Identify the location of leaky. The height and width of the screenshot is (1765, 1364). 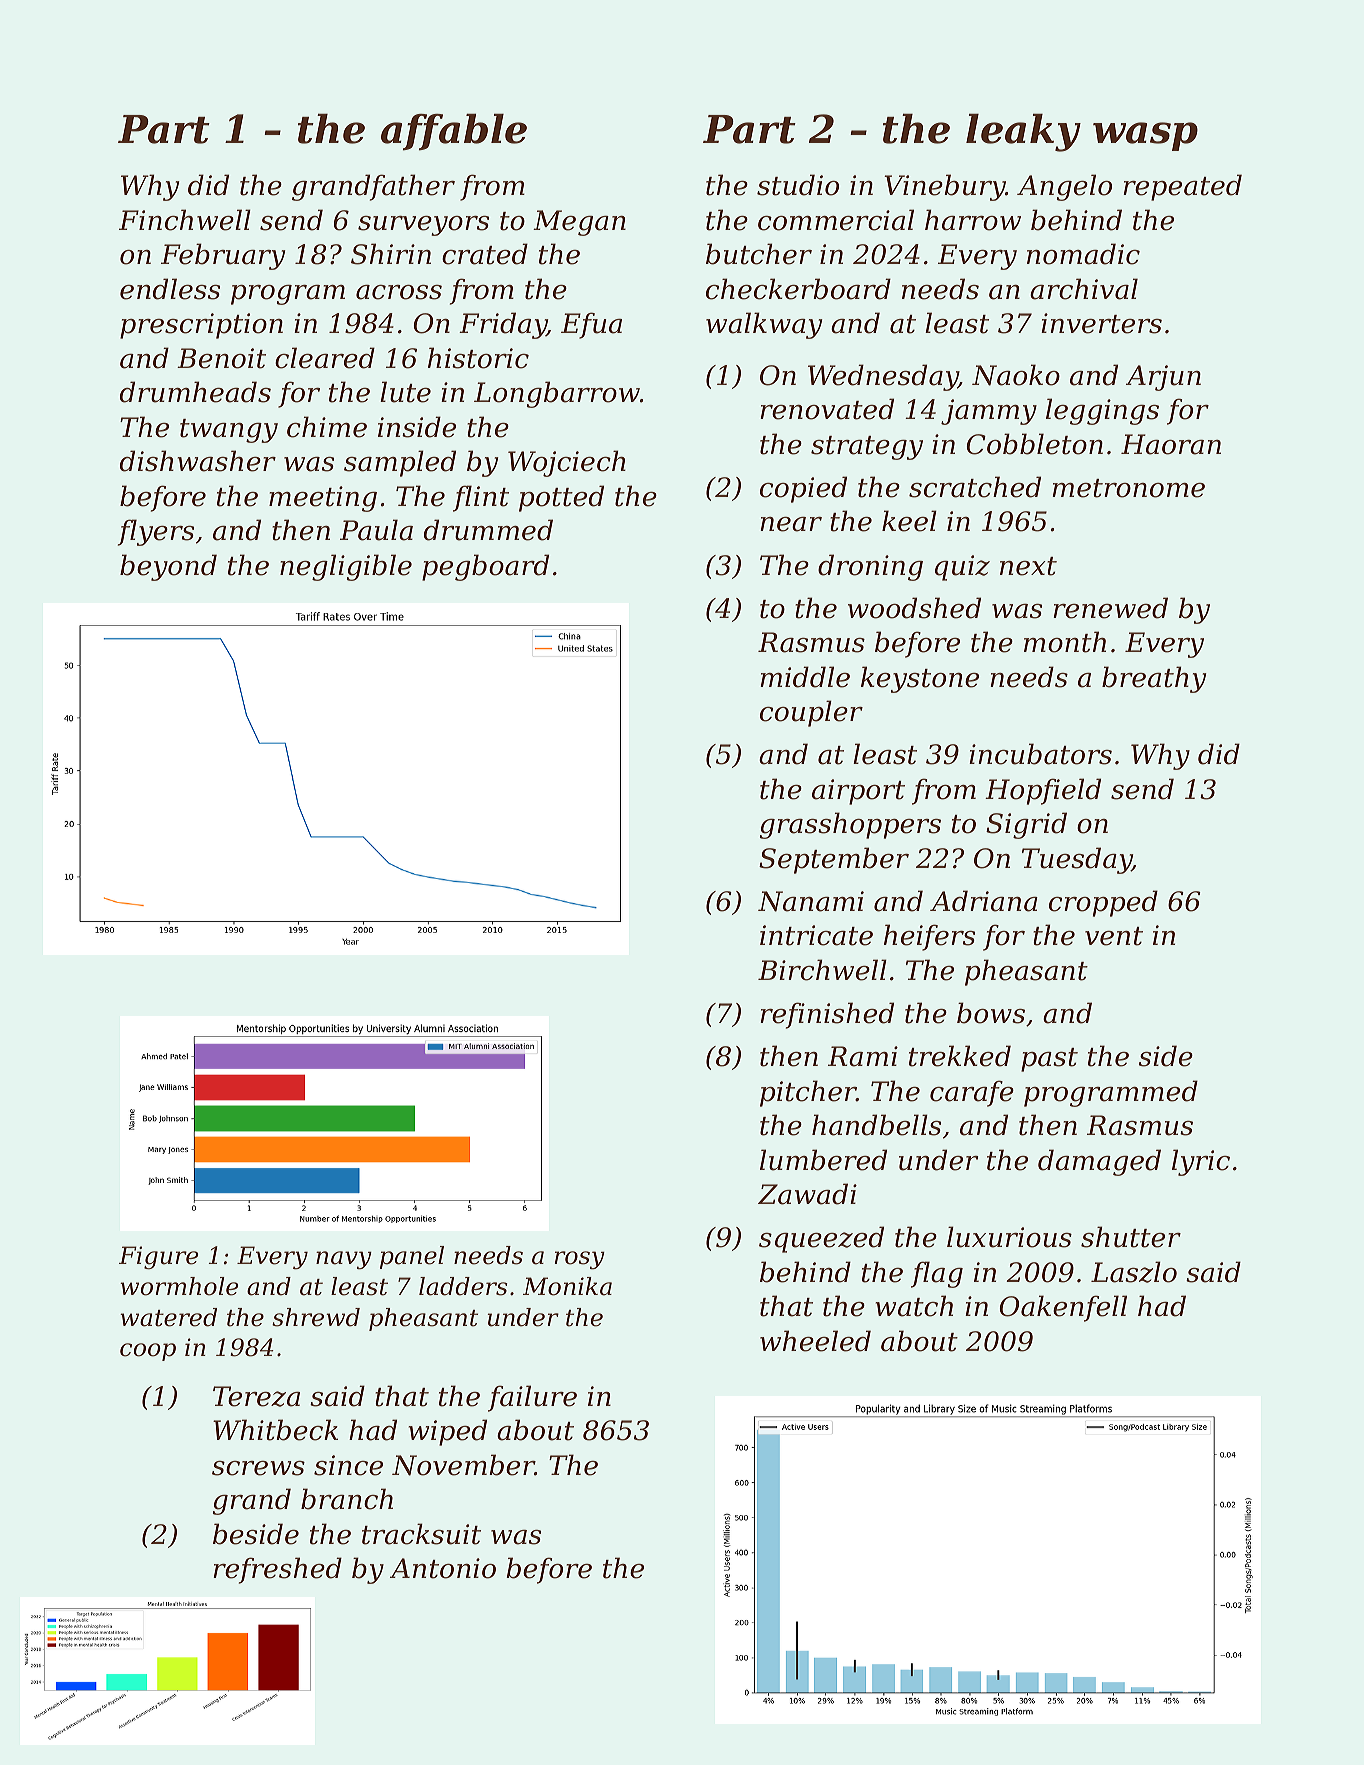
(1023, 132).
